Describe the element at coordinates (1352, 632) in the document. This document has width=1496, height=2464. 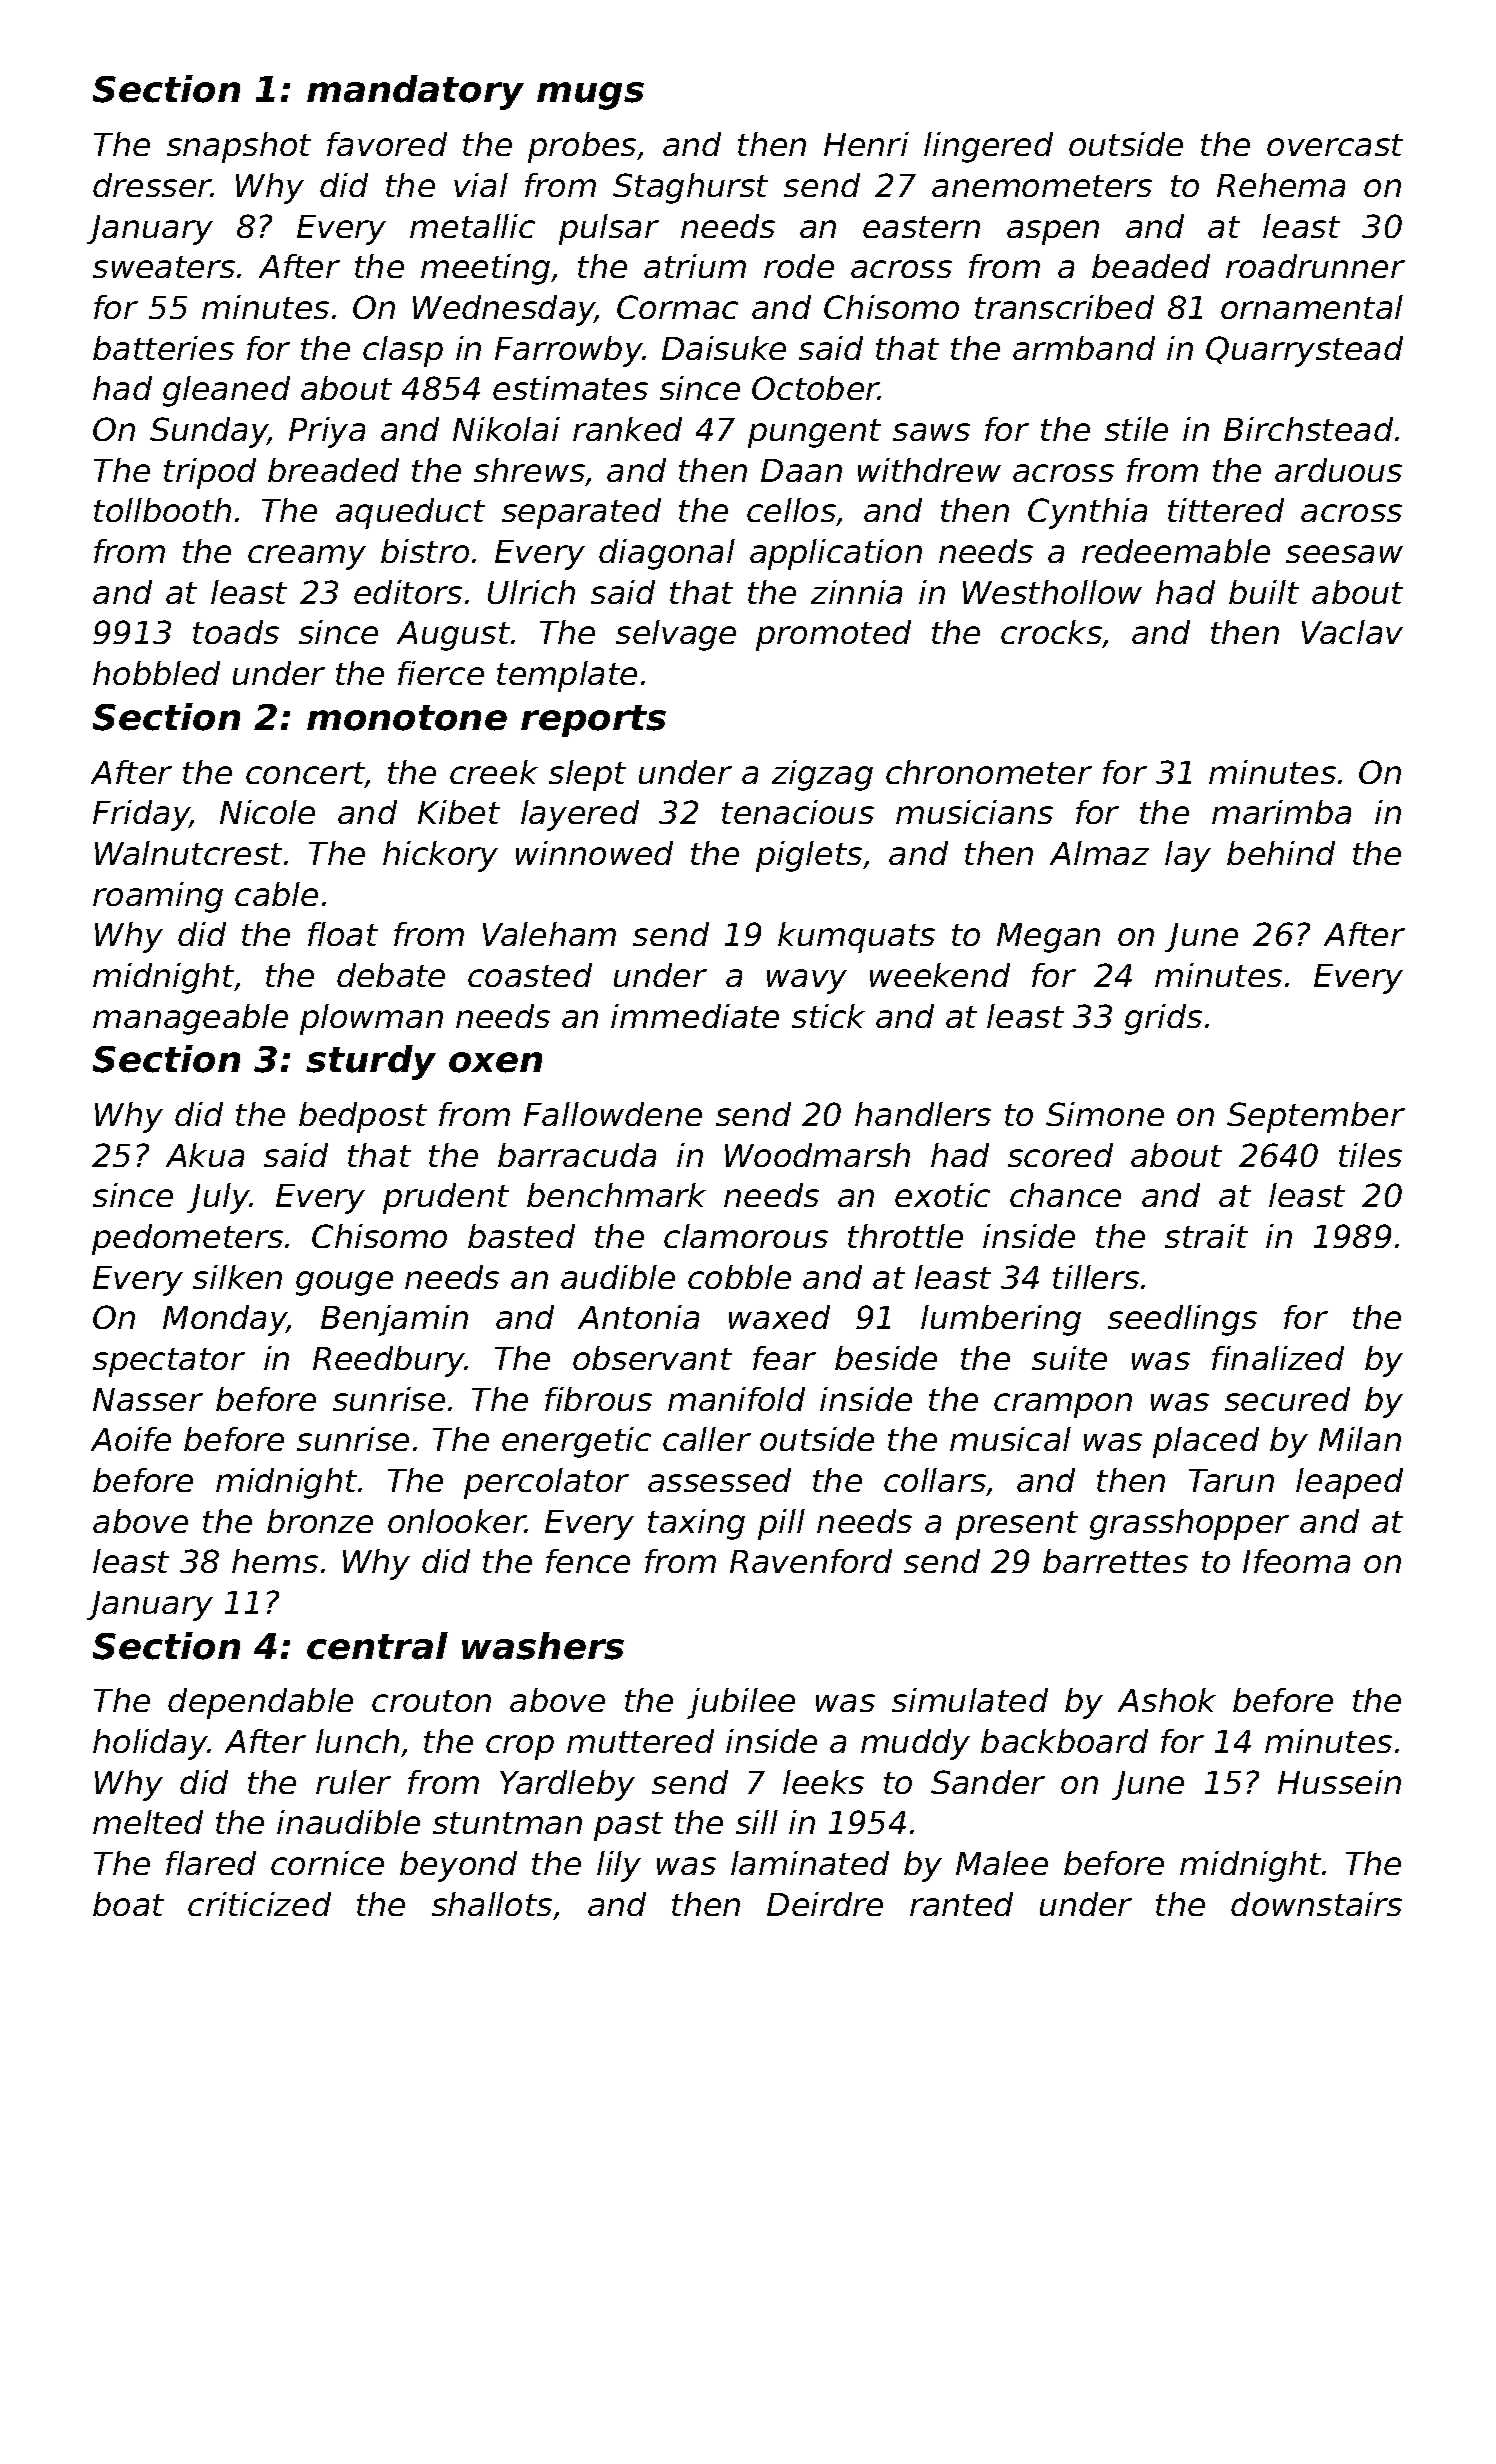
I see `Vaclav` at that location.
